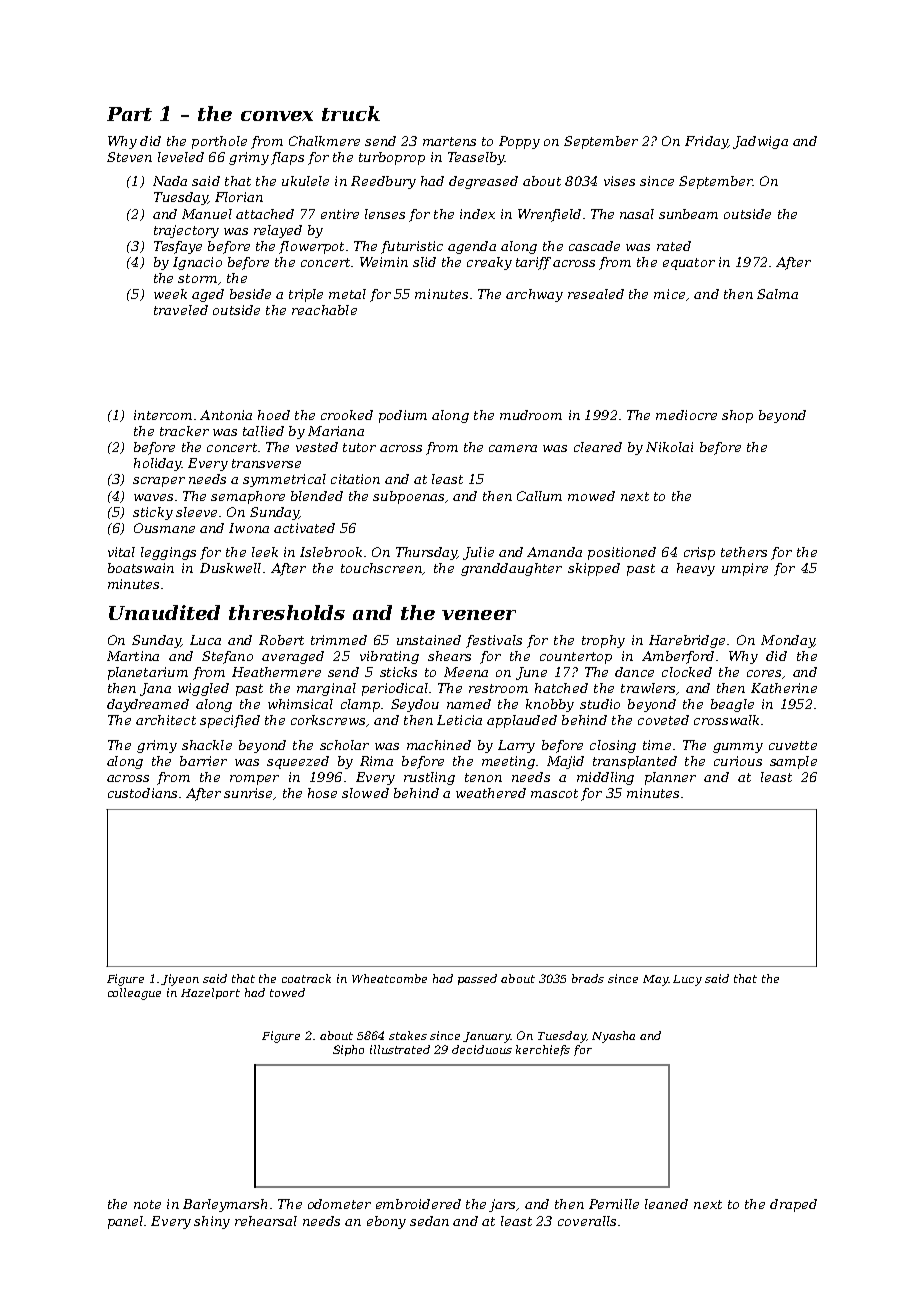 This screenshot has width=924, height=1308. What do you see at coordinates (408, 497) in the screenshot?
I see `subpoenas` at bounding box center [408, 497].
